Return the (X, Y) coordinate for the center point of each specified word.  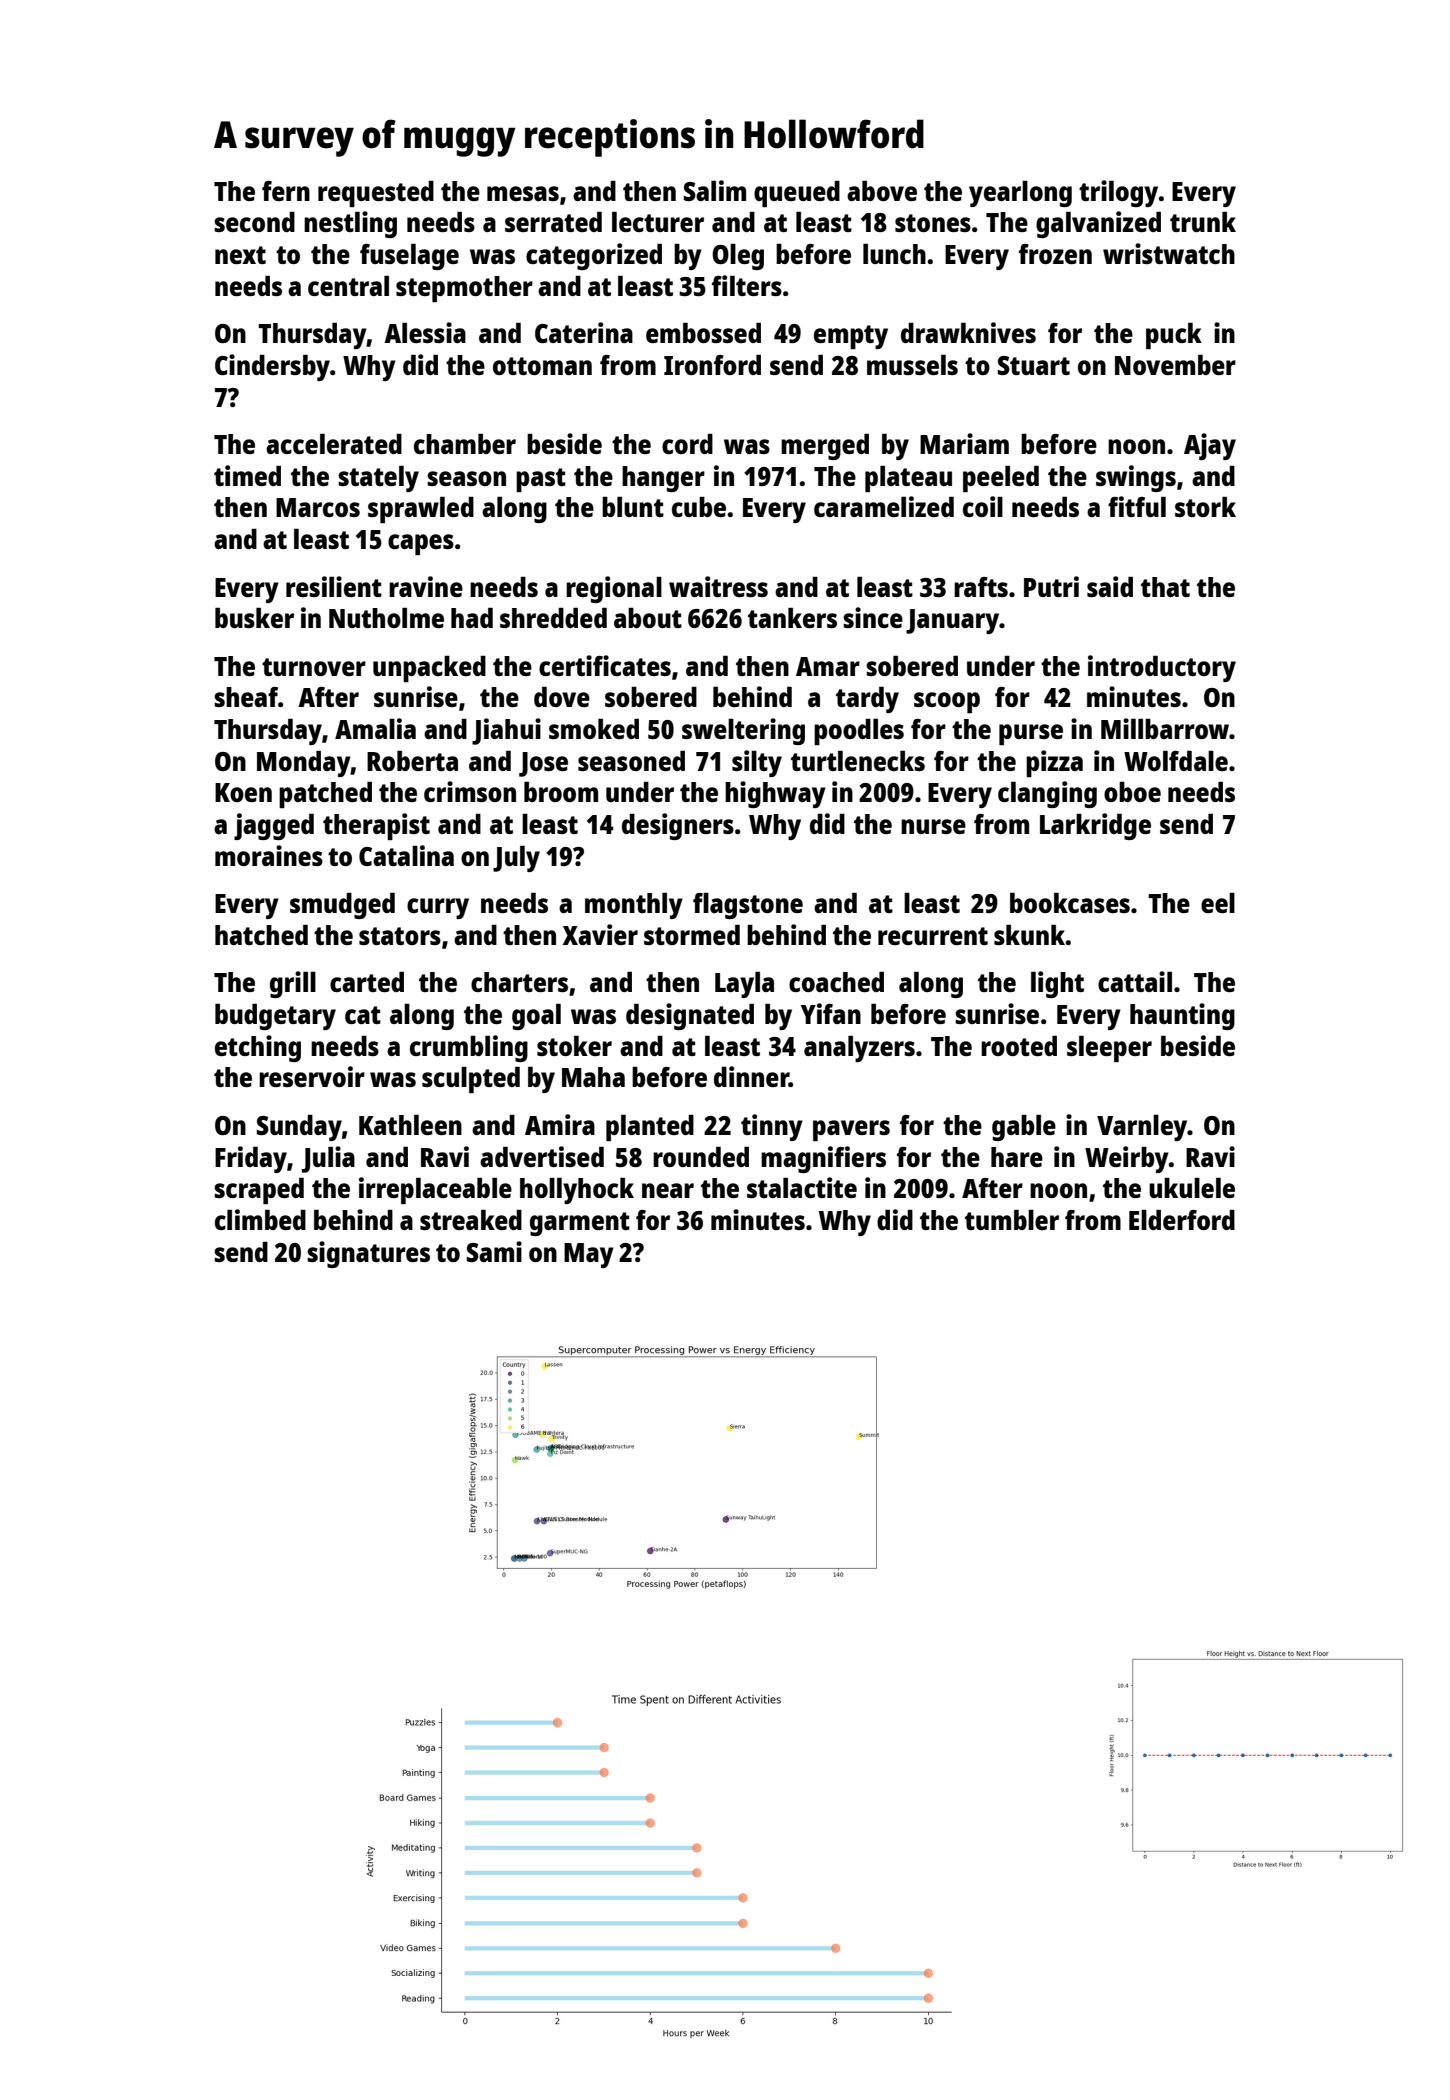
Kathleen (410, 1125)
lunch (894, 254)
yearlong (1020, 194)
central (348, 286)
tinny (772, 1127)
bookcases (1070, 903)
